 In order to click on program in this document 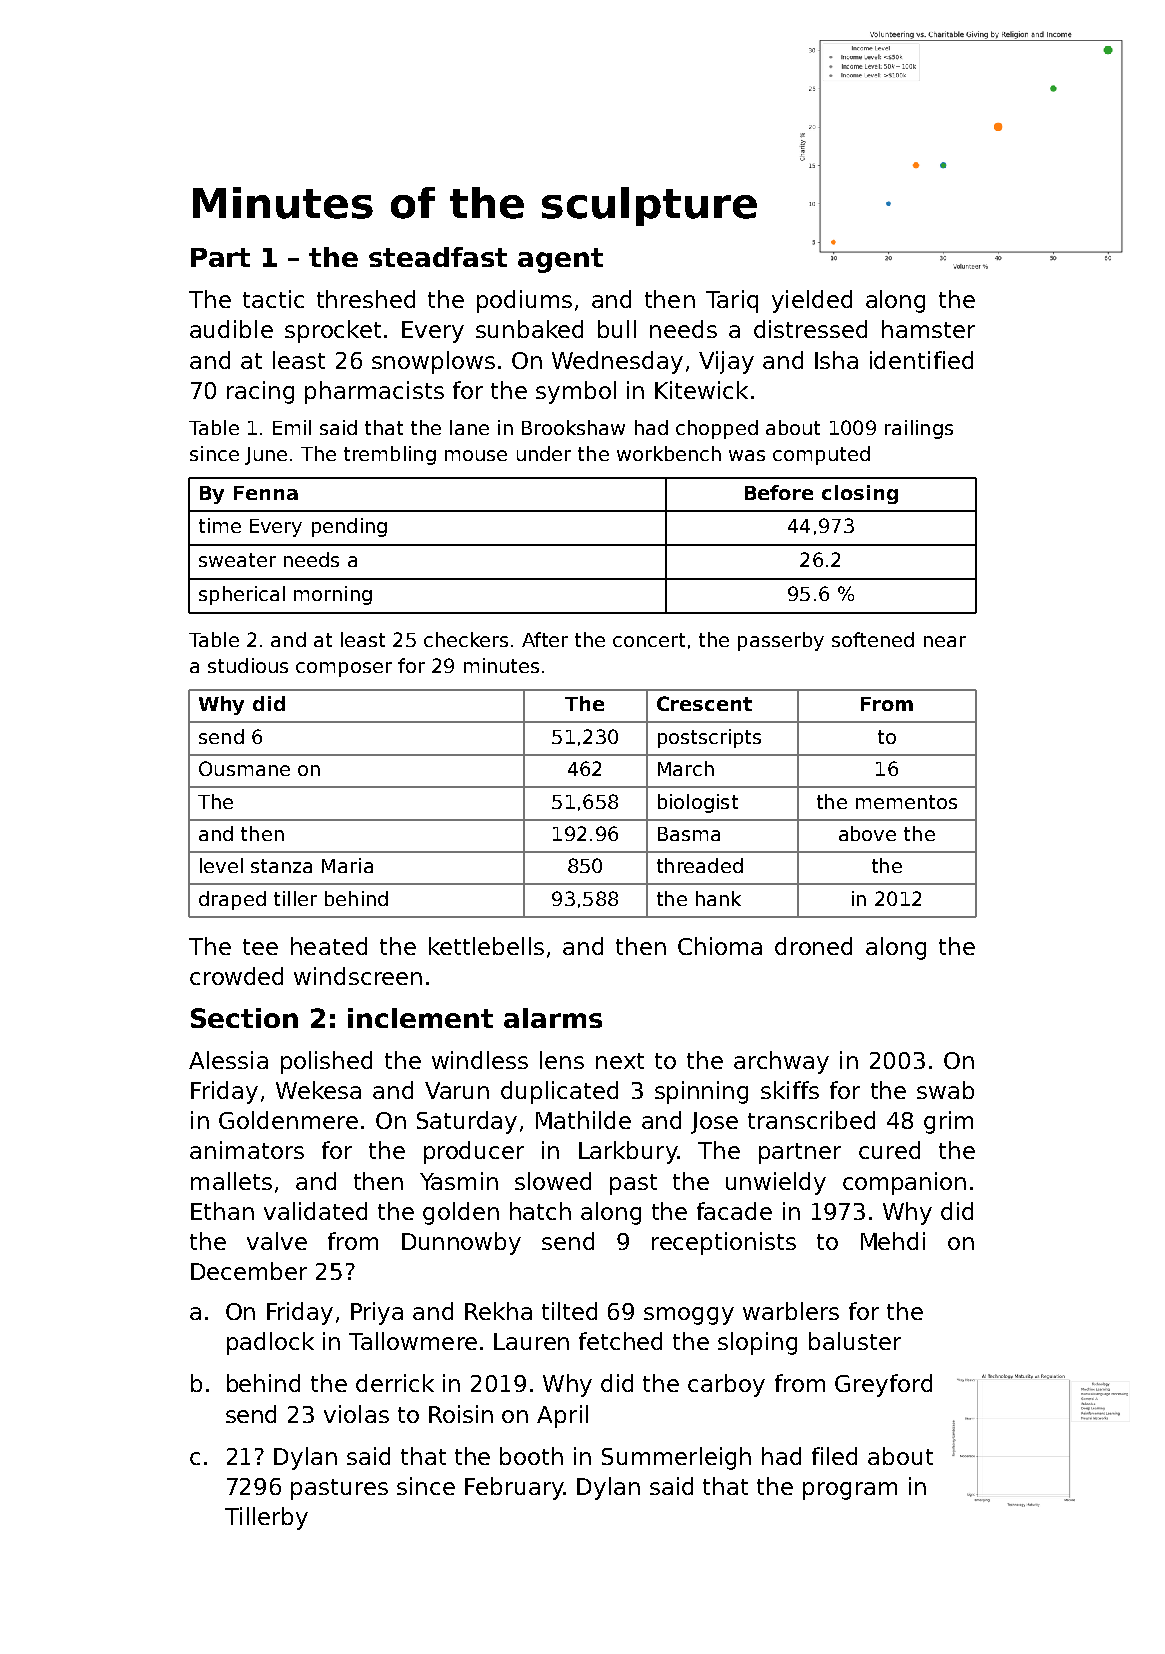, I will do `click(850, 1491)`.
